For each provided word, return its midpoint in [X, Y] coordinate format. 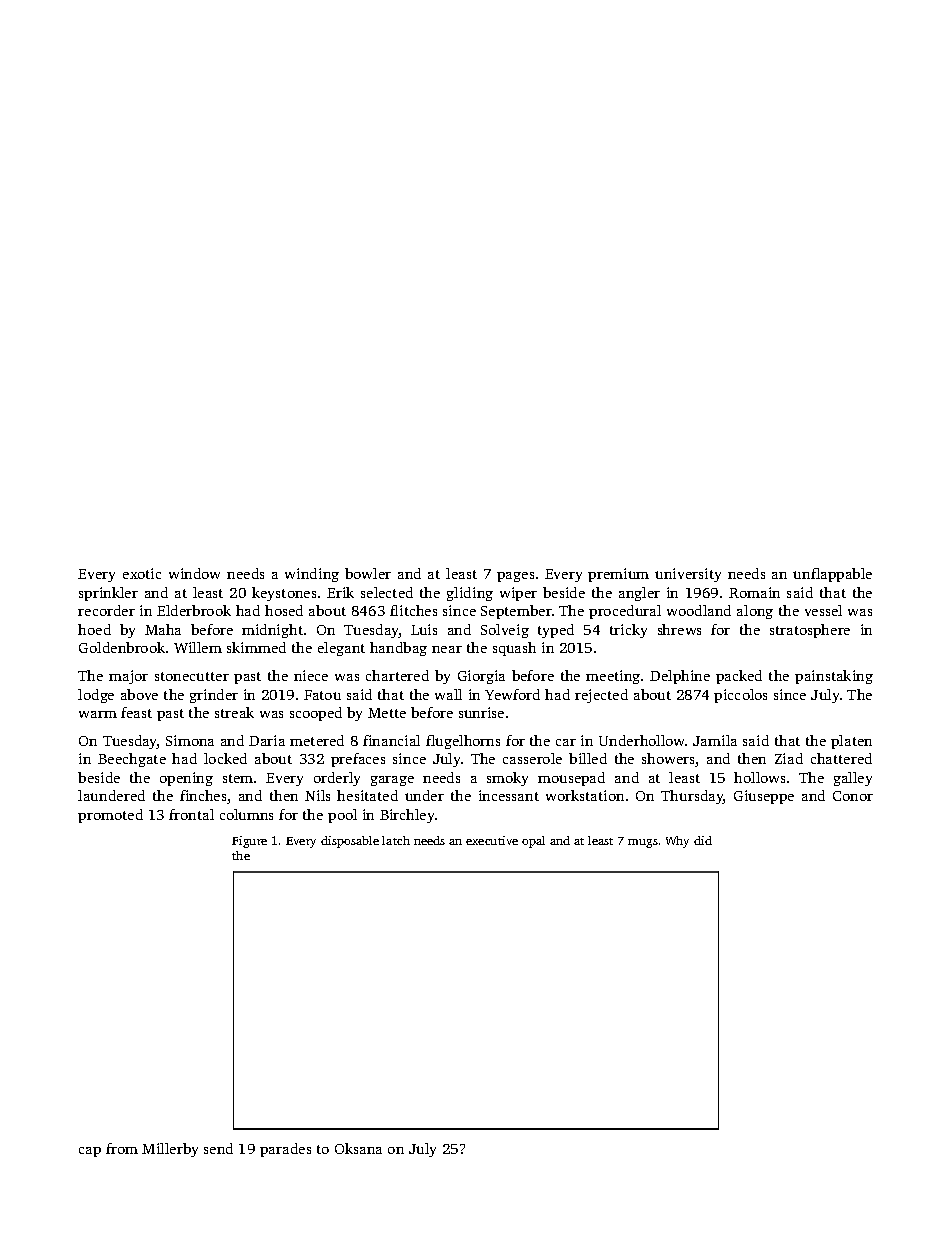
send [218, 1148]
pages [515, 577]
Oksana [358, 1148]
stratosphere [810, 631]
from [122, 1148]
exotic [142, 573]
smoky [507, 779]
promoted [110, 816]
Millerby [170, 1150]
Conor [853, 796]
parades [285, 1150]
